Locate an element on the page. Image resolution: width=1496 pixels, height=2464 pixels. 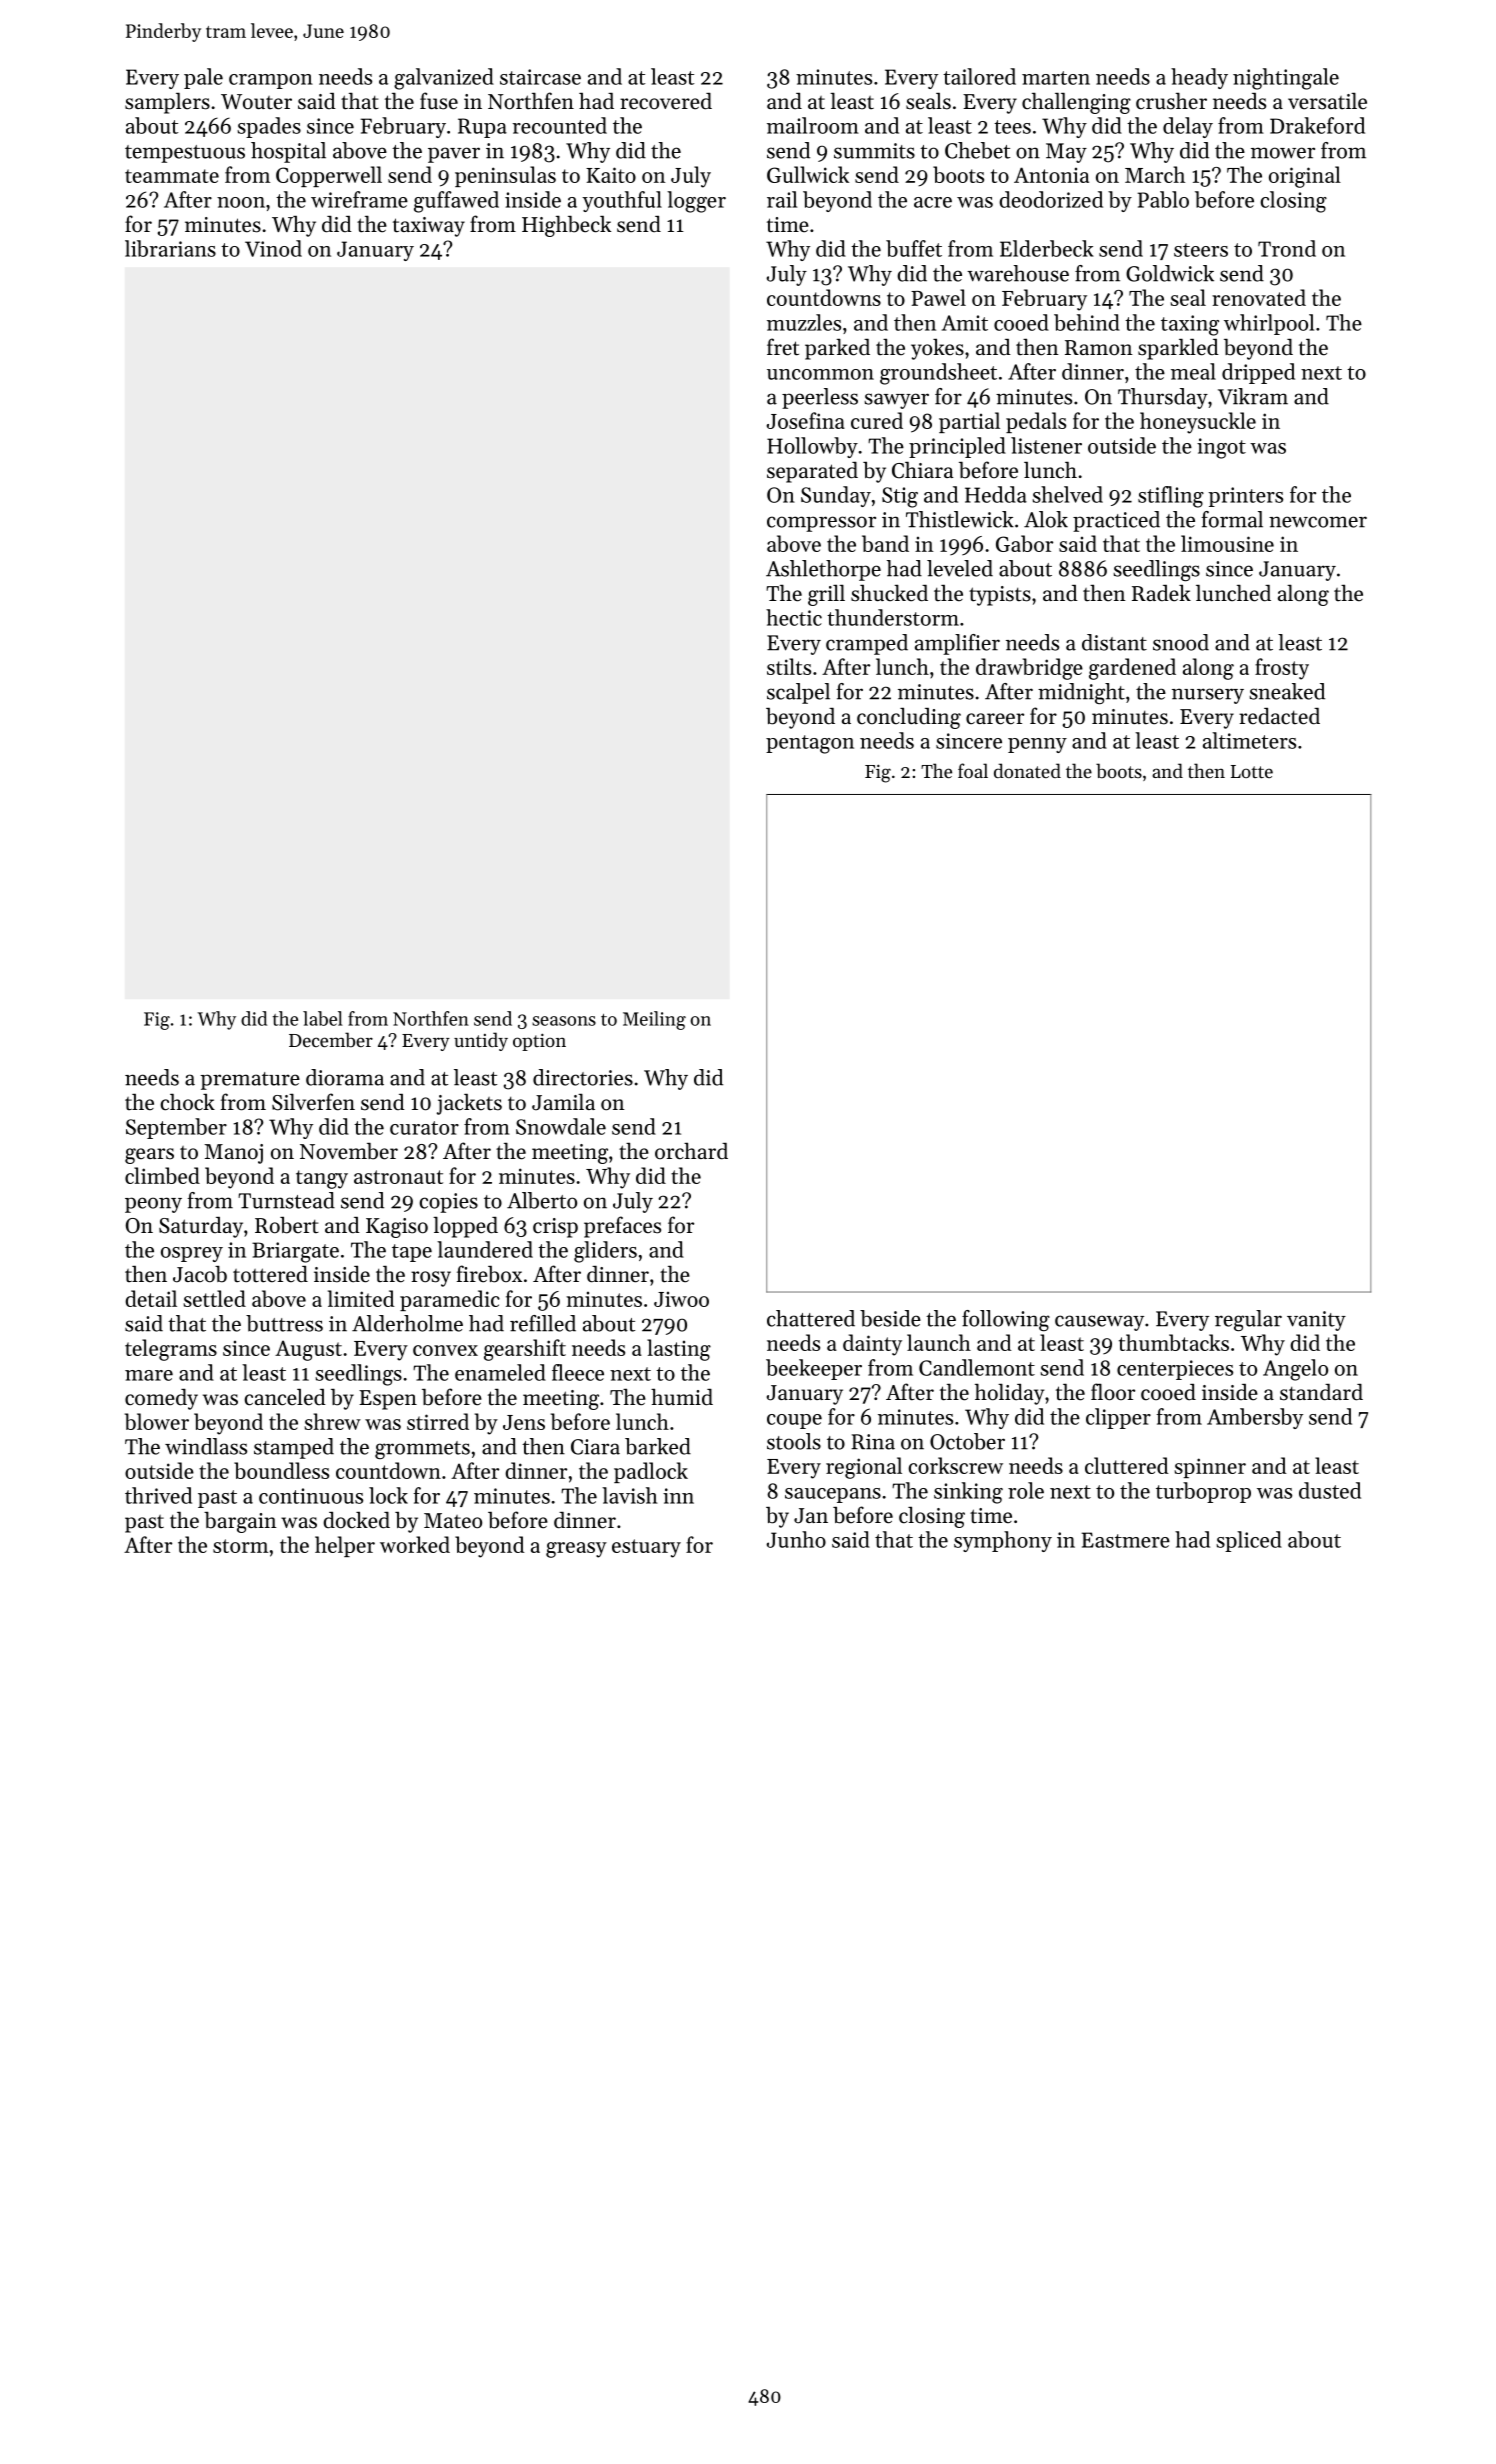
hectic is located at coordinates (794, 617).
